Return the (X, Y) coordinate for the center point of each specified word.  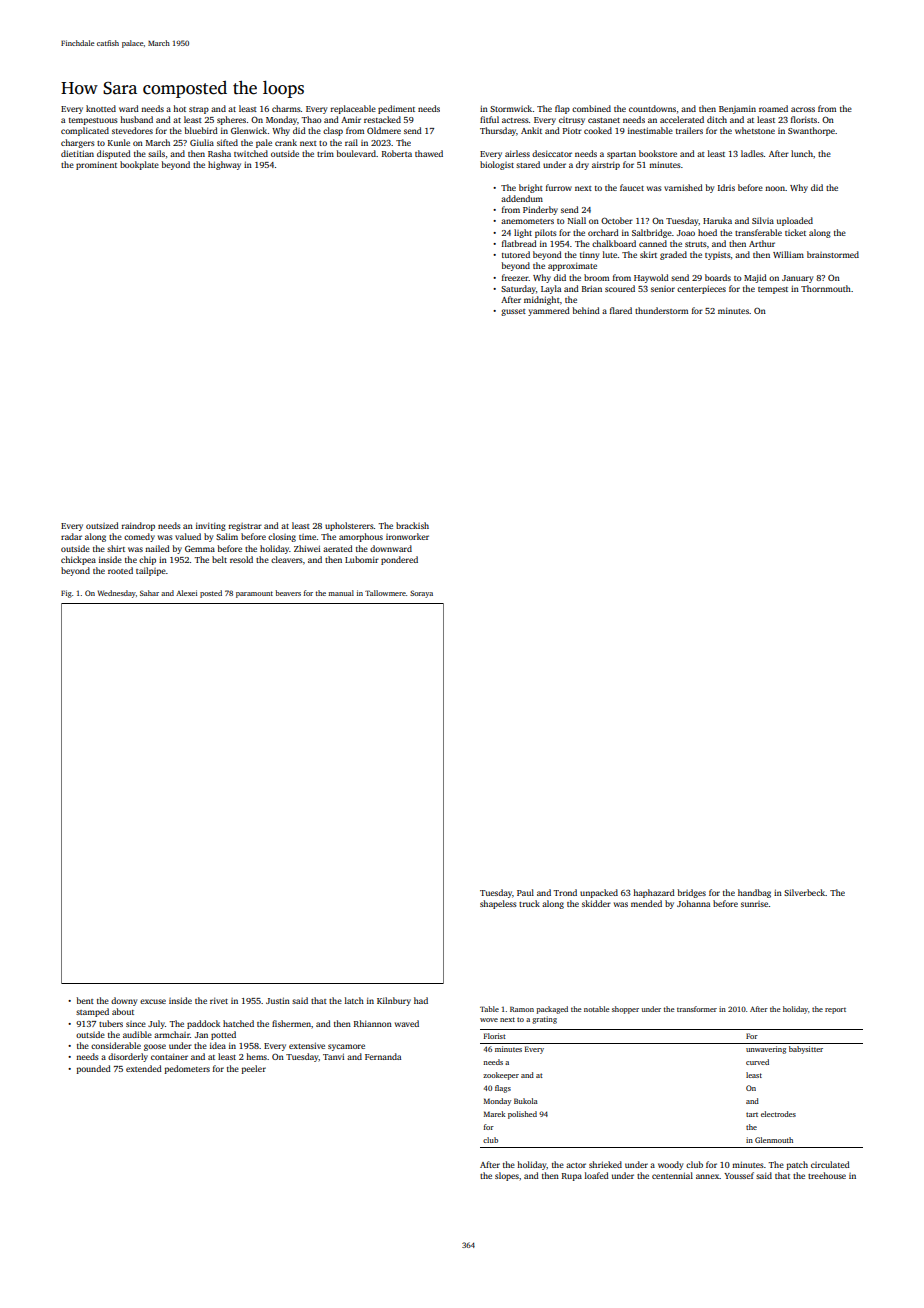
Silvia (763, 220)
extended (144, 1068)
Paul (525, 892)
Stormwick (511, 108)
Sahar (149, 593)
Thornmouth (826, 288)
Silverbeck (804, 892)
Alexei (186, 593)
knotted (101, 108)
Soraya (421, 594)
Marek (494, 1114)
